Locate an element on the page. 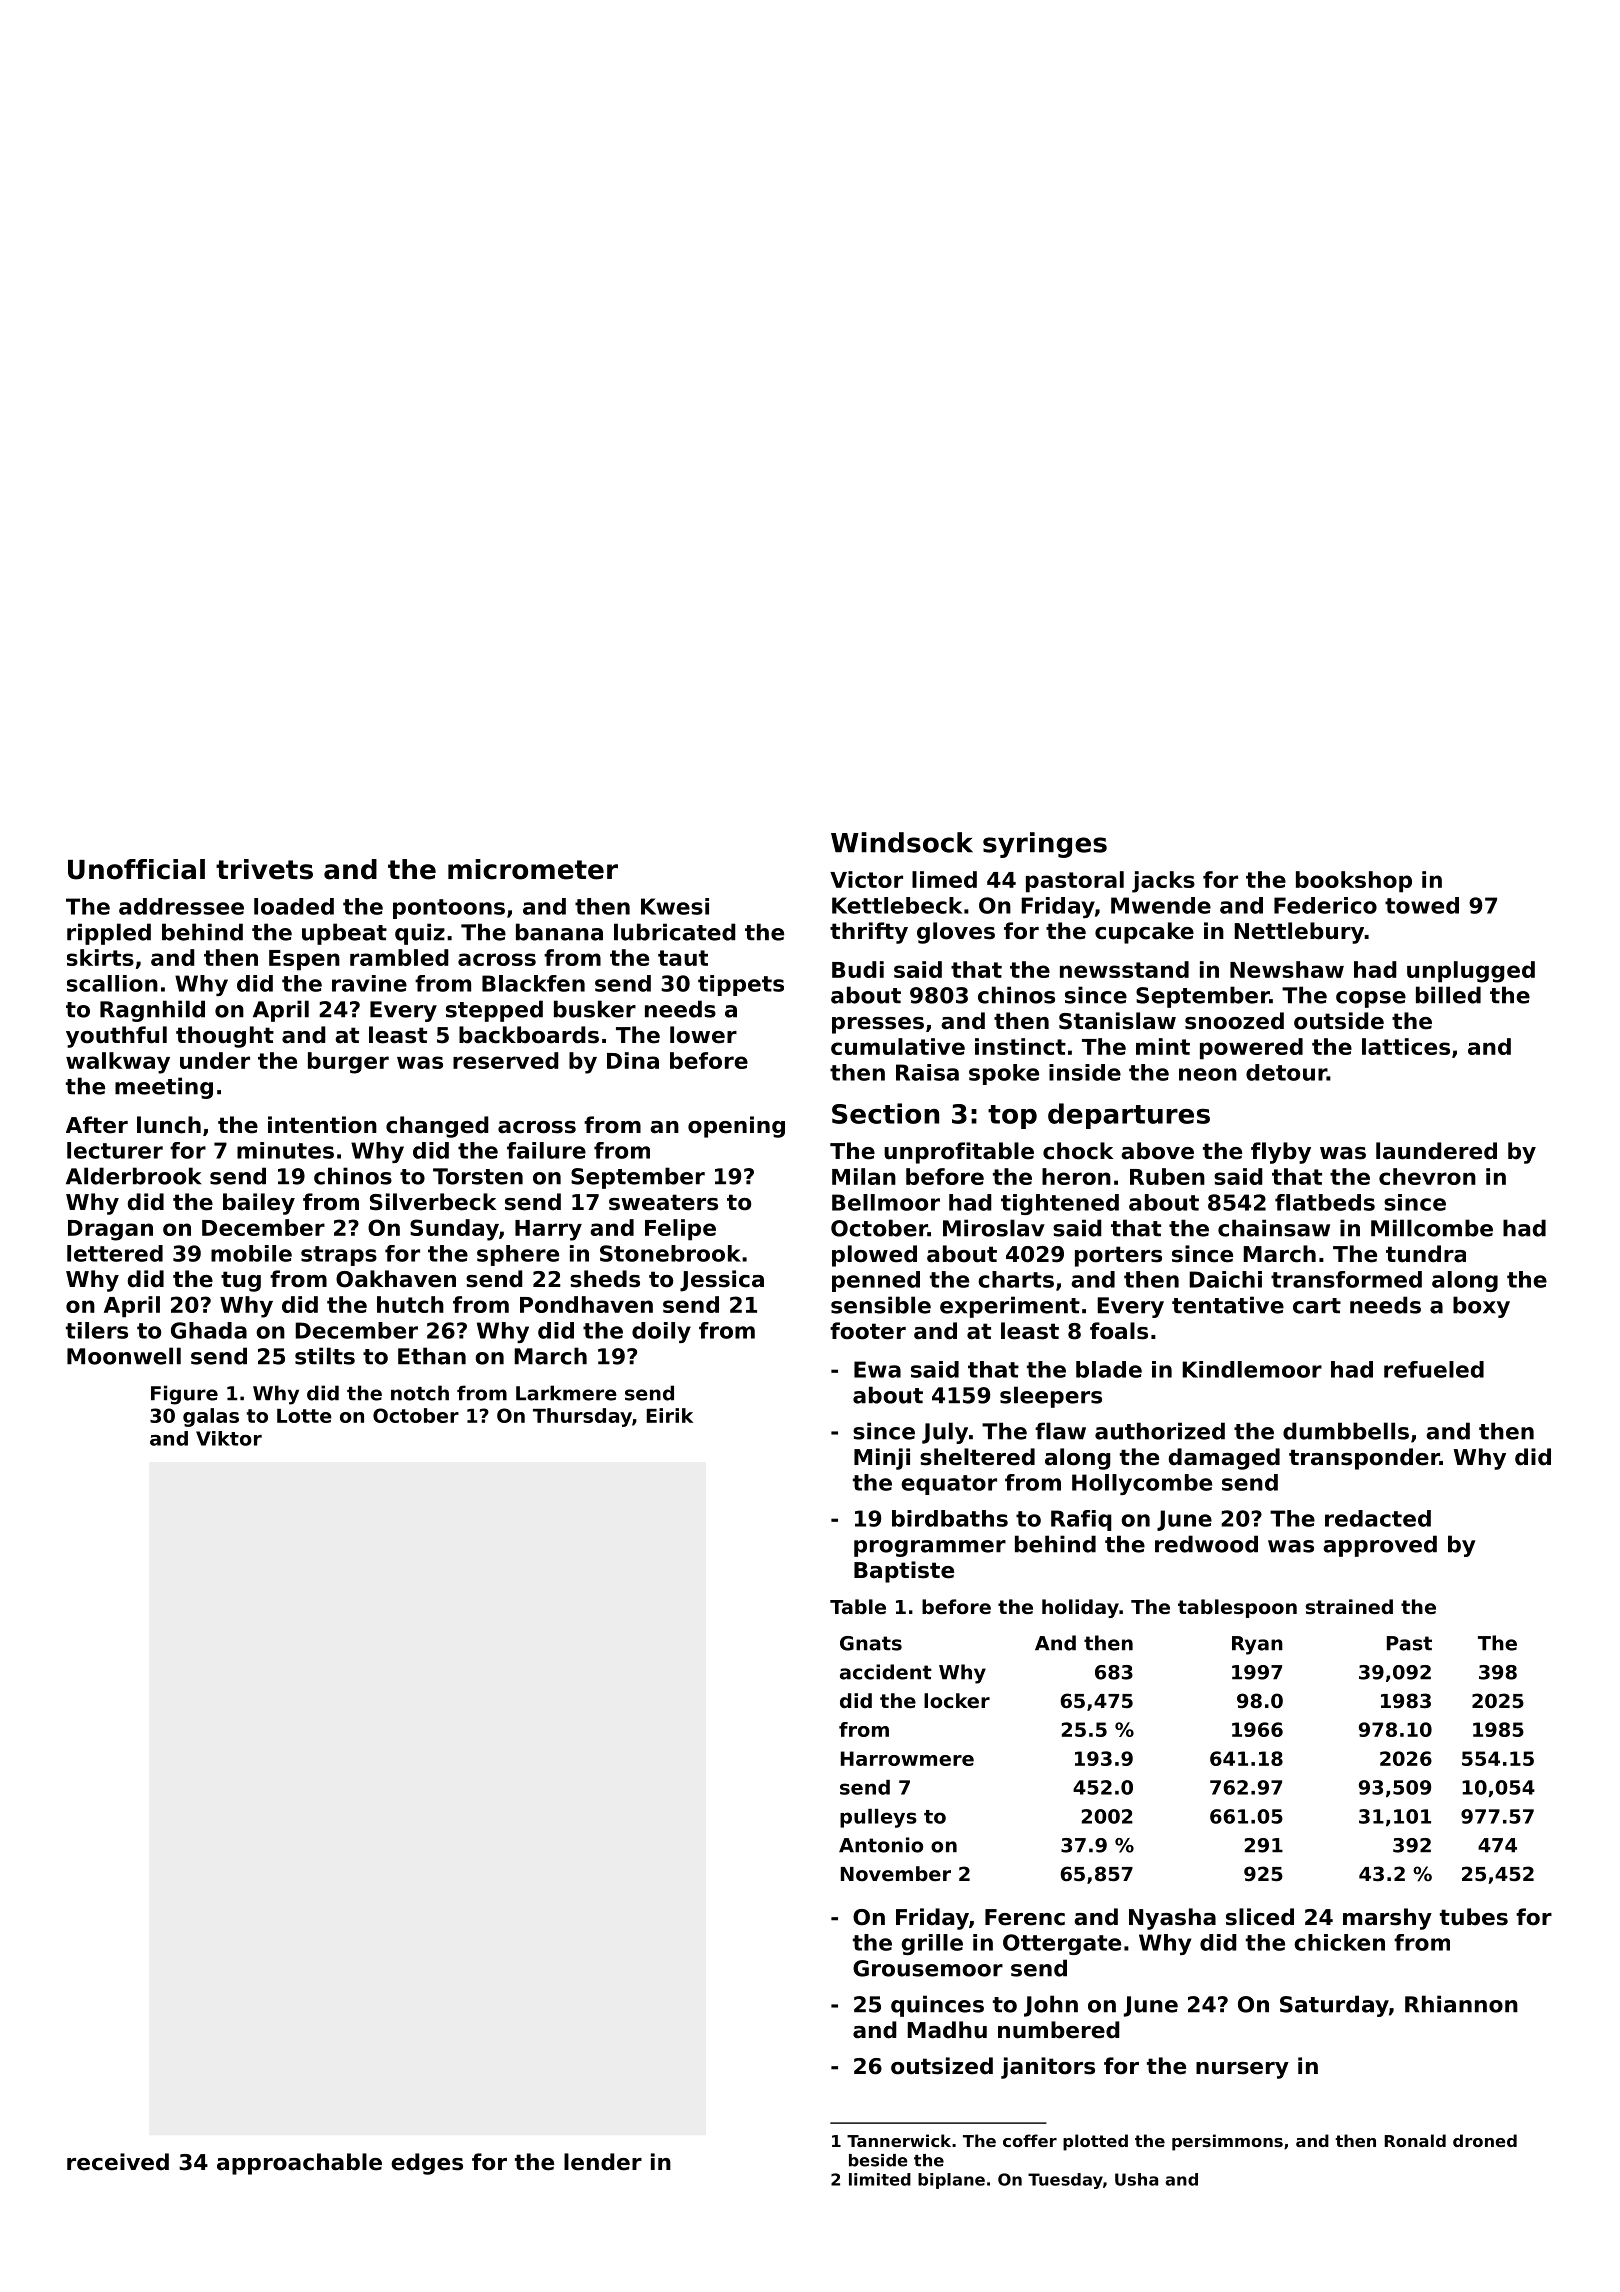  received is located at coordinates (118, 2162).
